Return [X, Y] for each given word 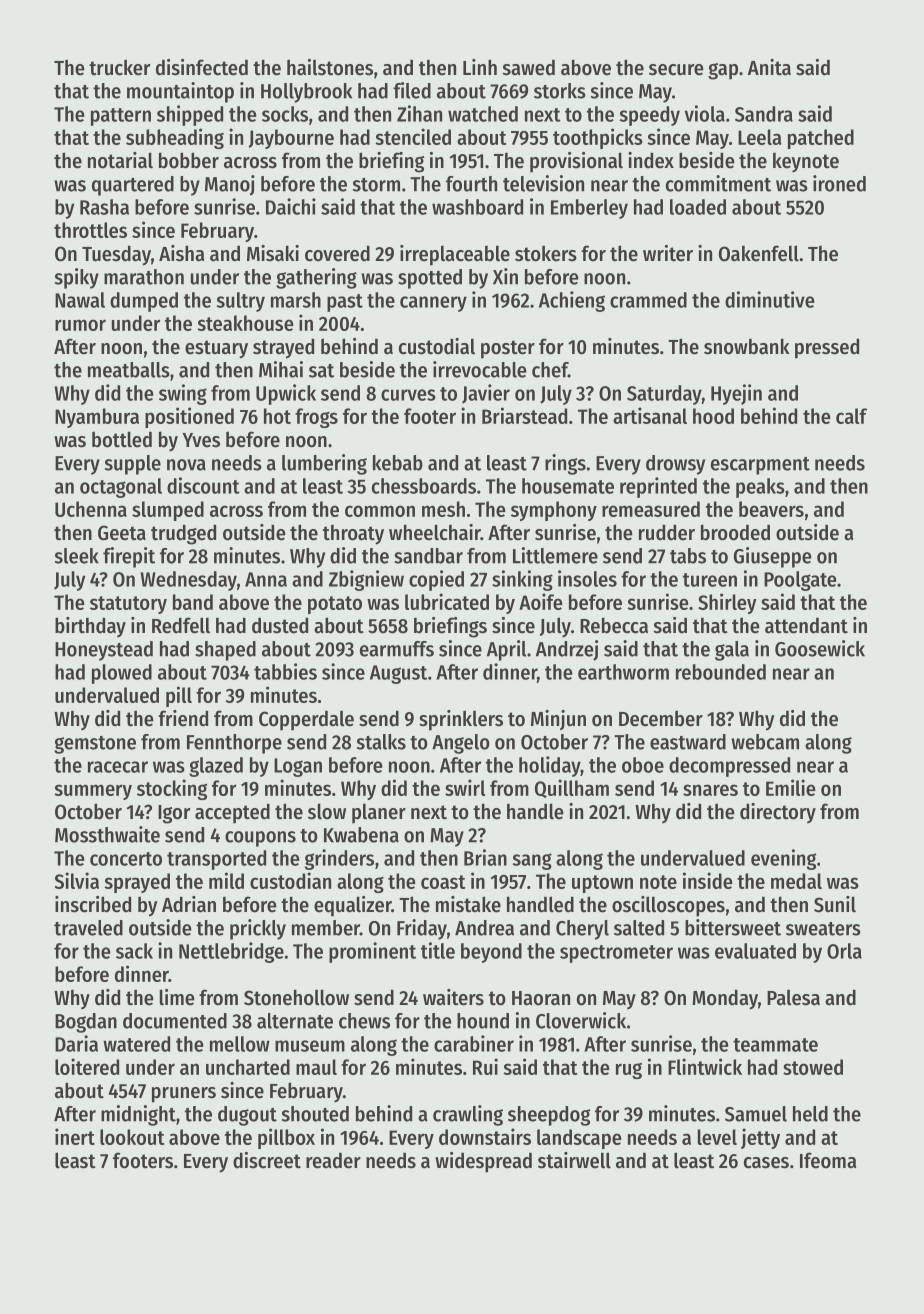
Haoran [541, 998]
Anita [769, 67]
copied [436, 580]
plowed [122, 674]
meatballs [129, 370]
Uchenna [91, 509]
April [506, 650]
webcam [765, 742]
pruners [184, 1095]
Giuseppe [773, 557]
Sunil [835, 904]
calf [851, 416]
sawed [529, 67]
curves [408, 395]
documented [175, 1021]
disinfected [202, 67]
